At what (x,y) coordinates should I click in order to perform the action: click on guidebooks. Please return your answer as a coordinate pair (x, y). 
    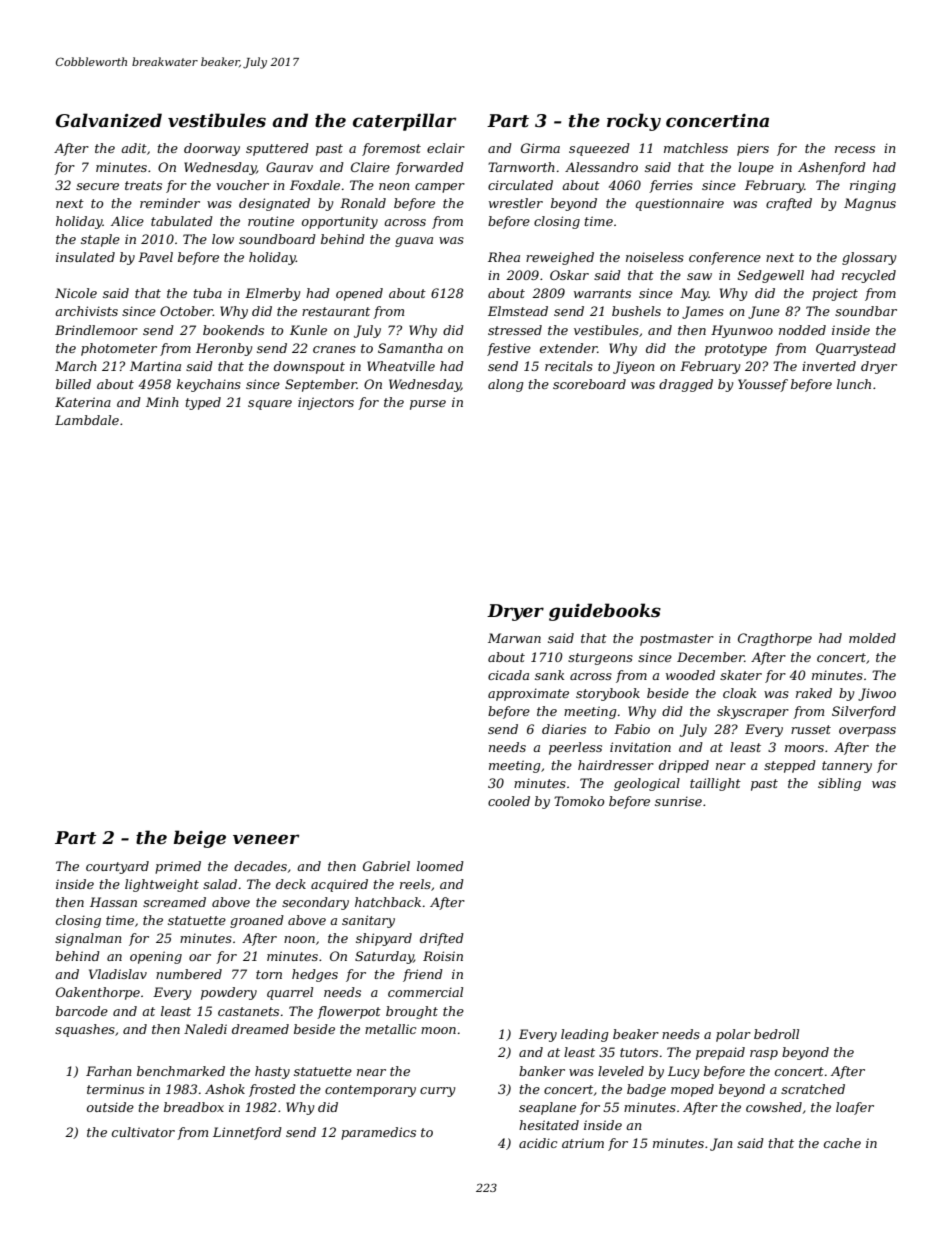
    Looking at the image, I should click on (605, 612).
